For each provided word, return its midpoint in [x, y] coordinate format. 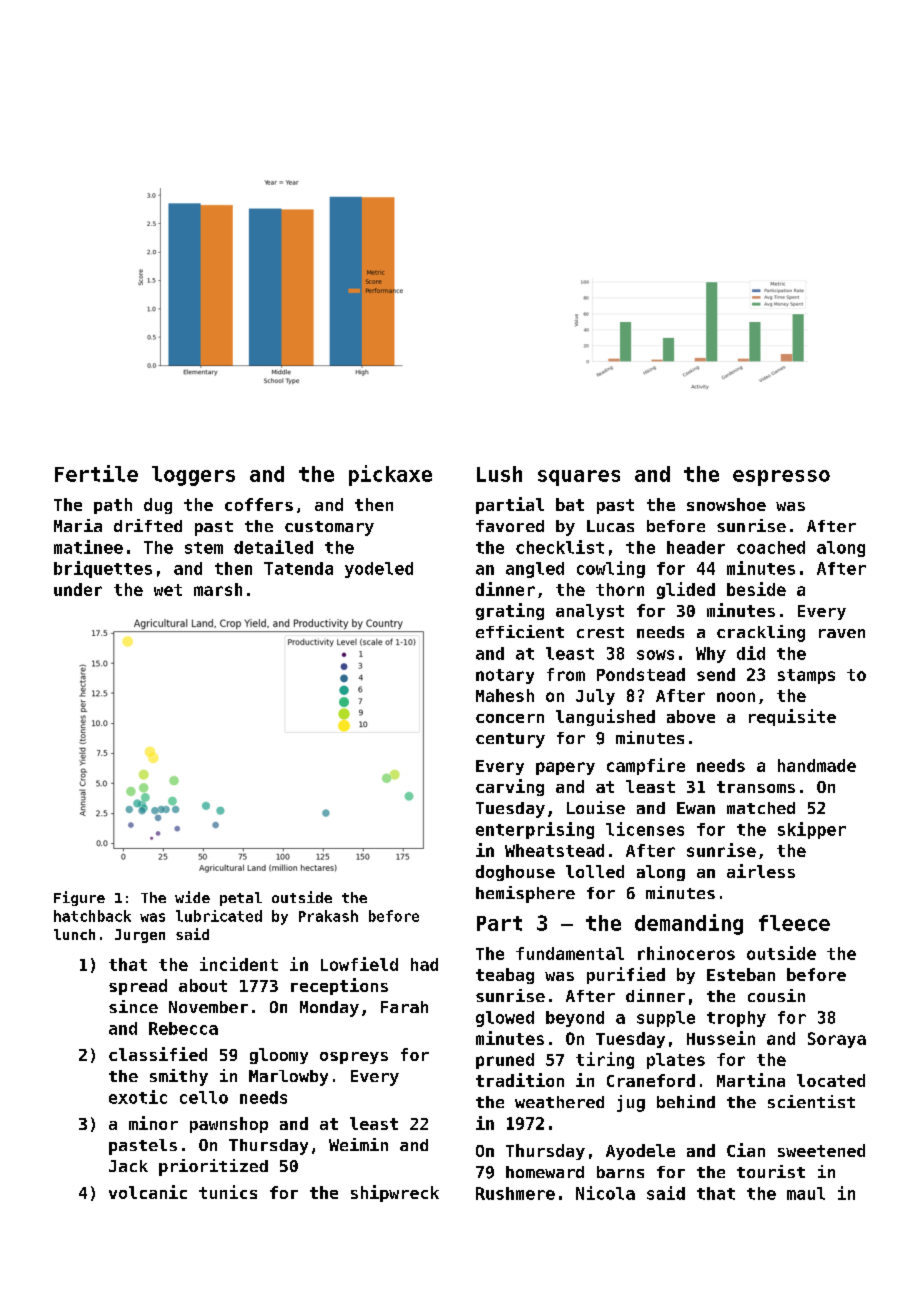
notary [505, 676]
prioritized [213, 1167]
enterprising [535, 830]
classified [158, 1054]
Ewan [696, 808]
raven [842, 633]
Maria [78, 525]
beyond [575, 1019]
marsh [218, 589]
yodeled [379, 570]
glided [686, 590]
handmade [817, 765]
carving [510, 787]
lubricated [219, 916]
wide [192, 897]
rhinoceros [686, 953]
